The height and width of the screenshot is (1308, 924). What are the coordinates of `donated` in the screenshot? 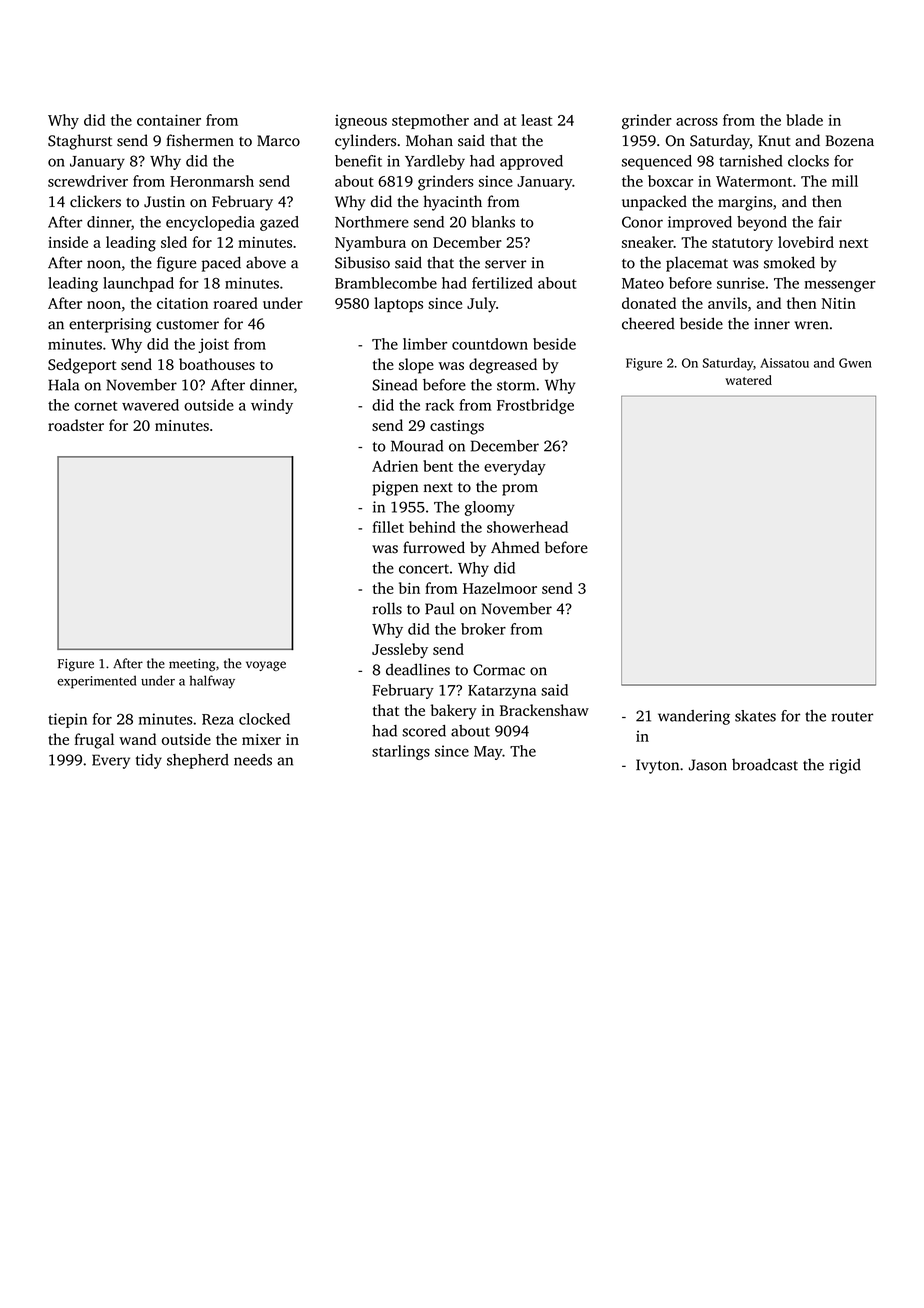 It's located at (649, 303).
